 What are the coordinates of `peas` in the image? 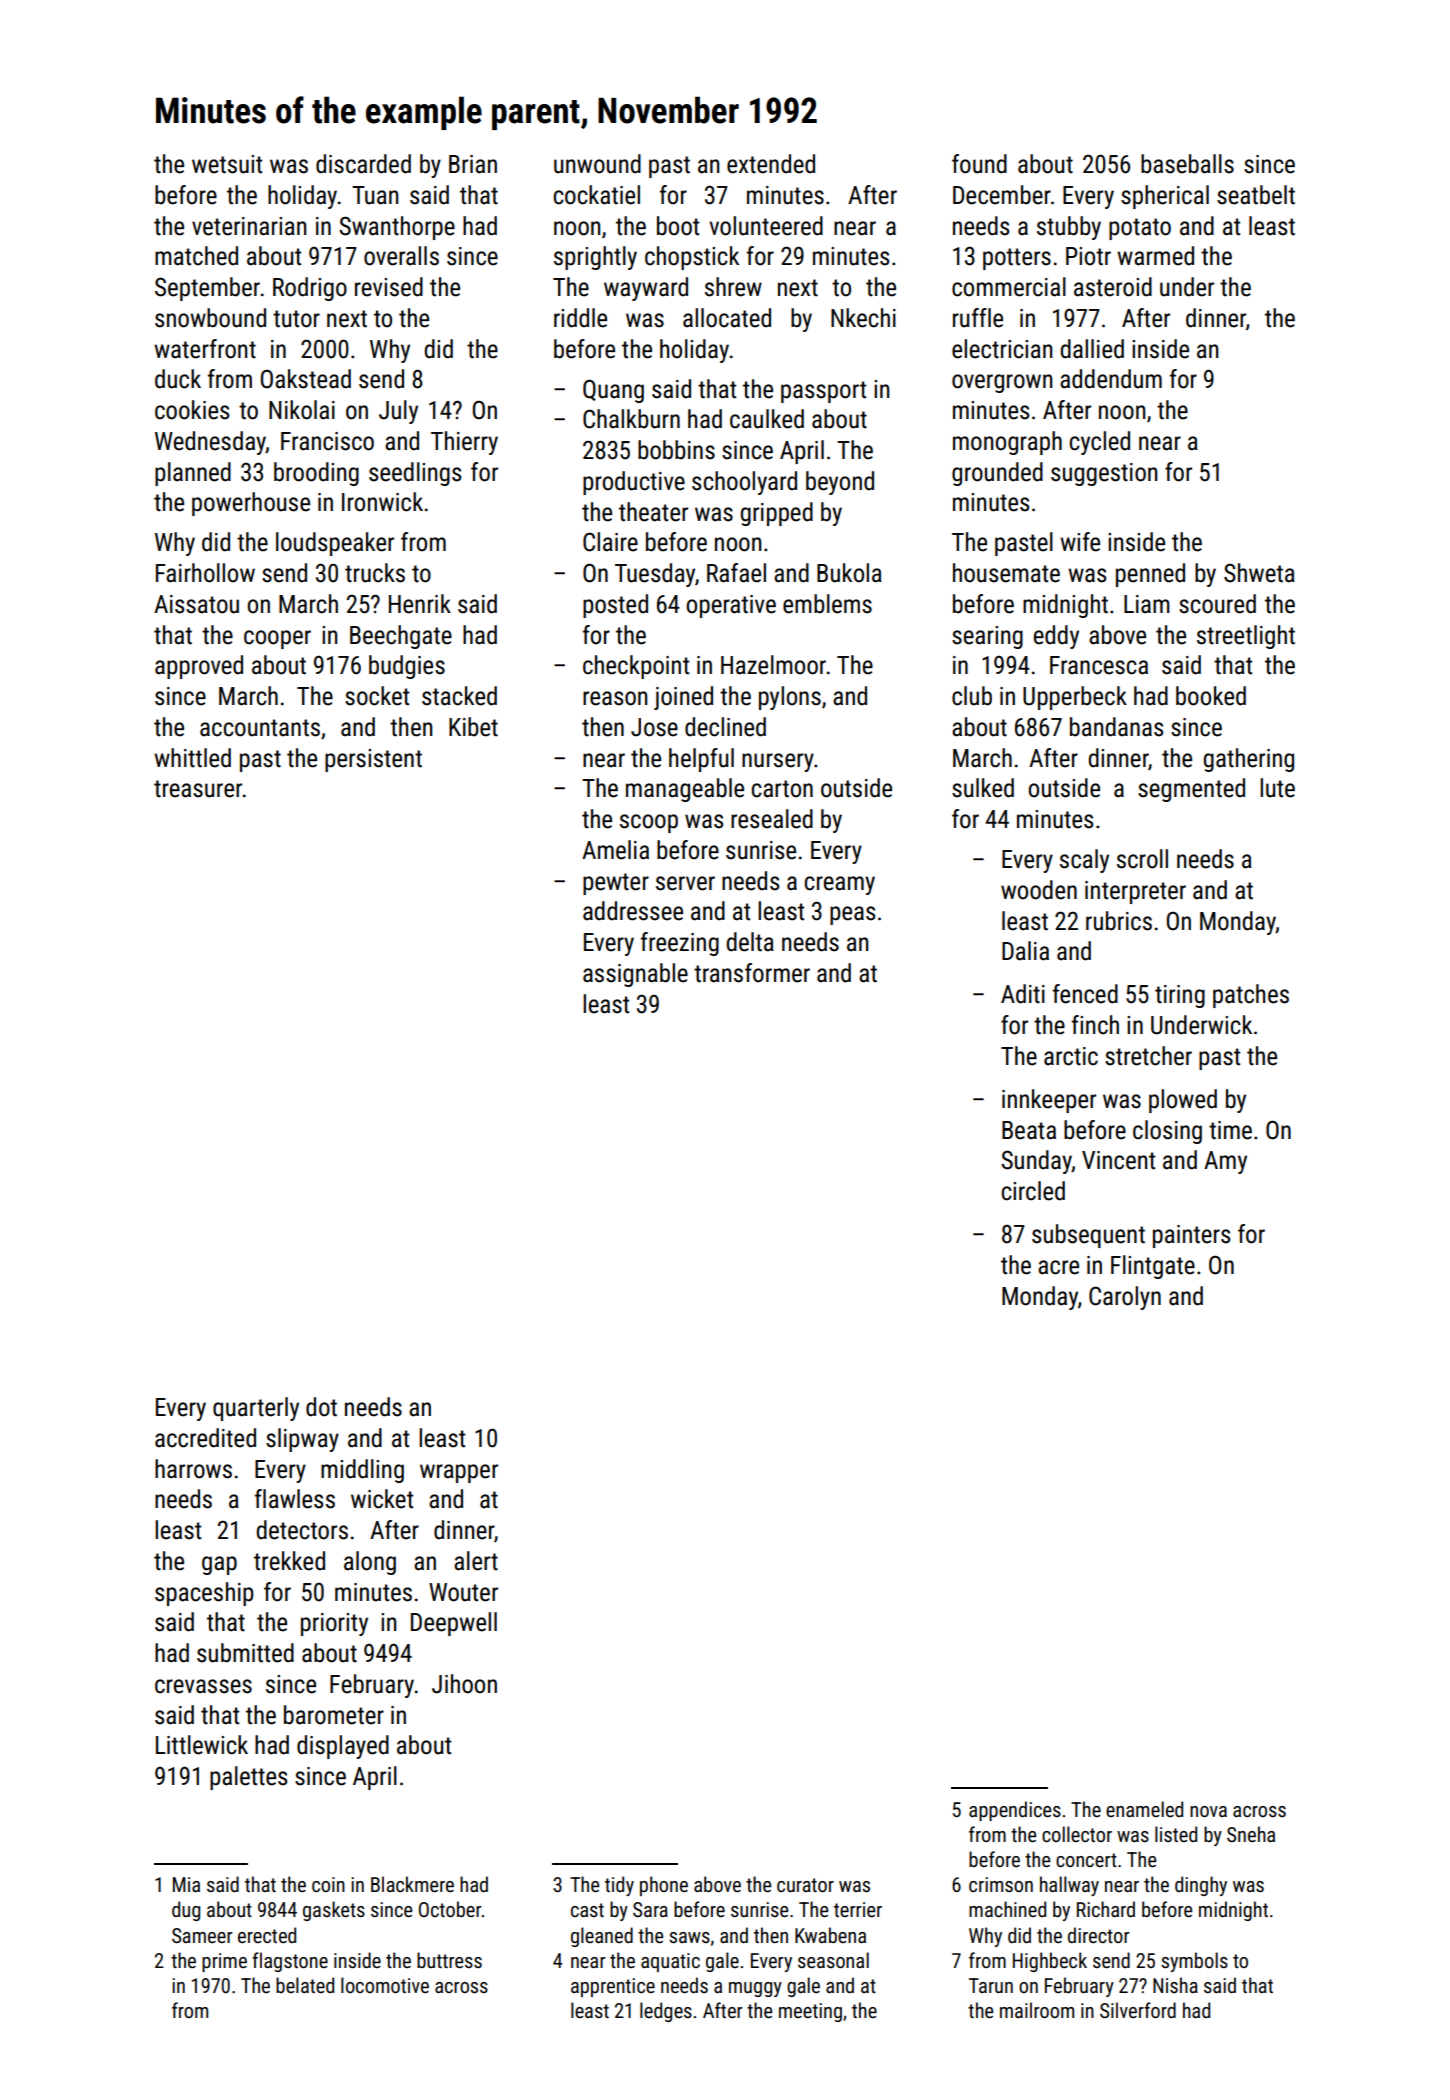 It's located at (853, 915).
